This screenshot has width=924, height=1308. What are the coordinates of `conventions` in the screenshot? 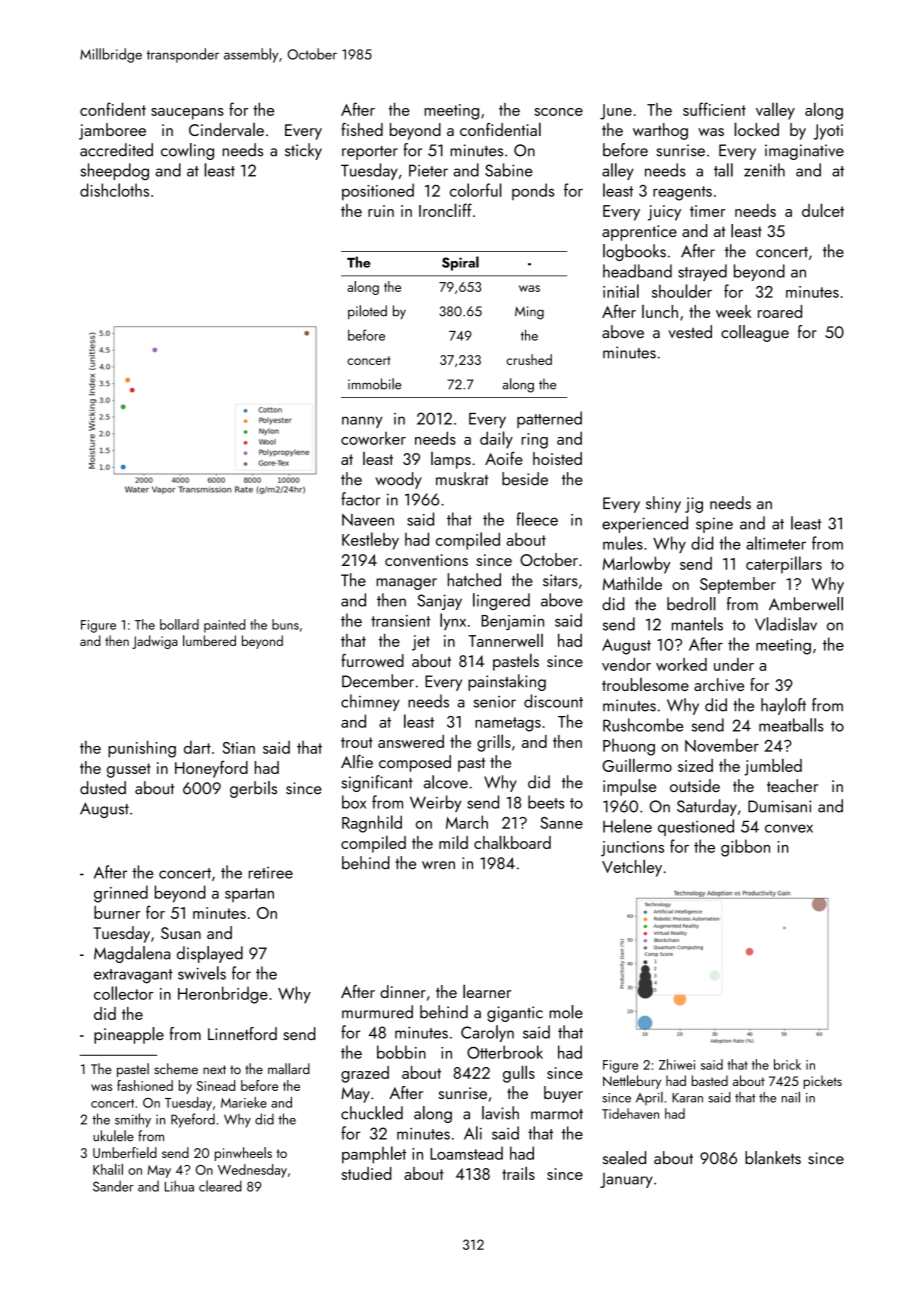 It's located at (426, 560).
